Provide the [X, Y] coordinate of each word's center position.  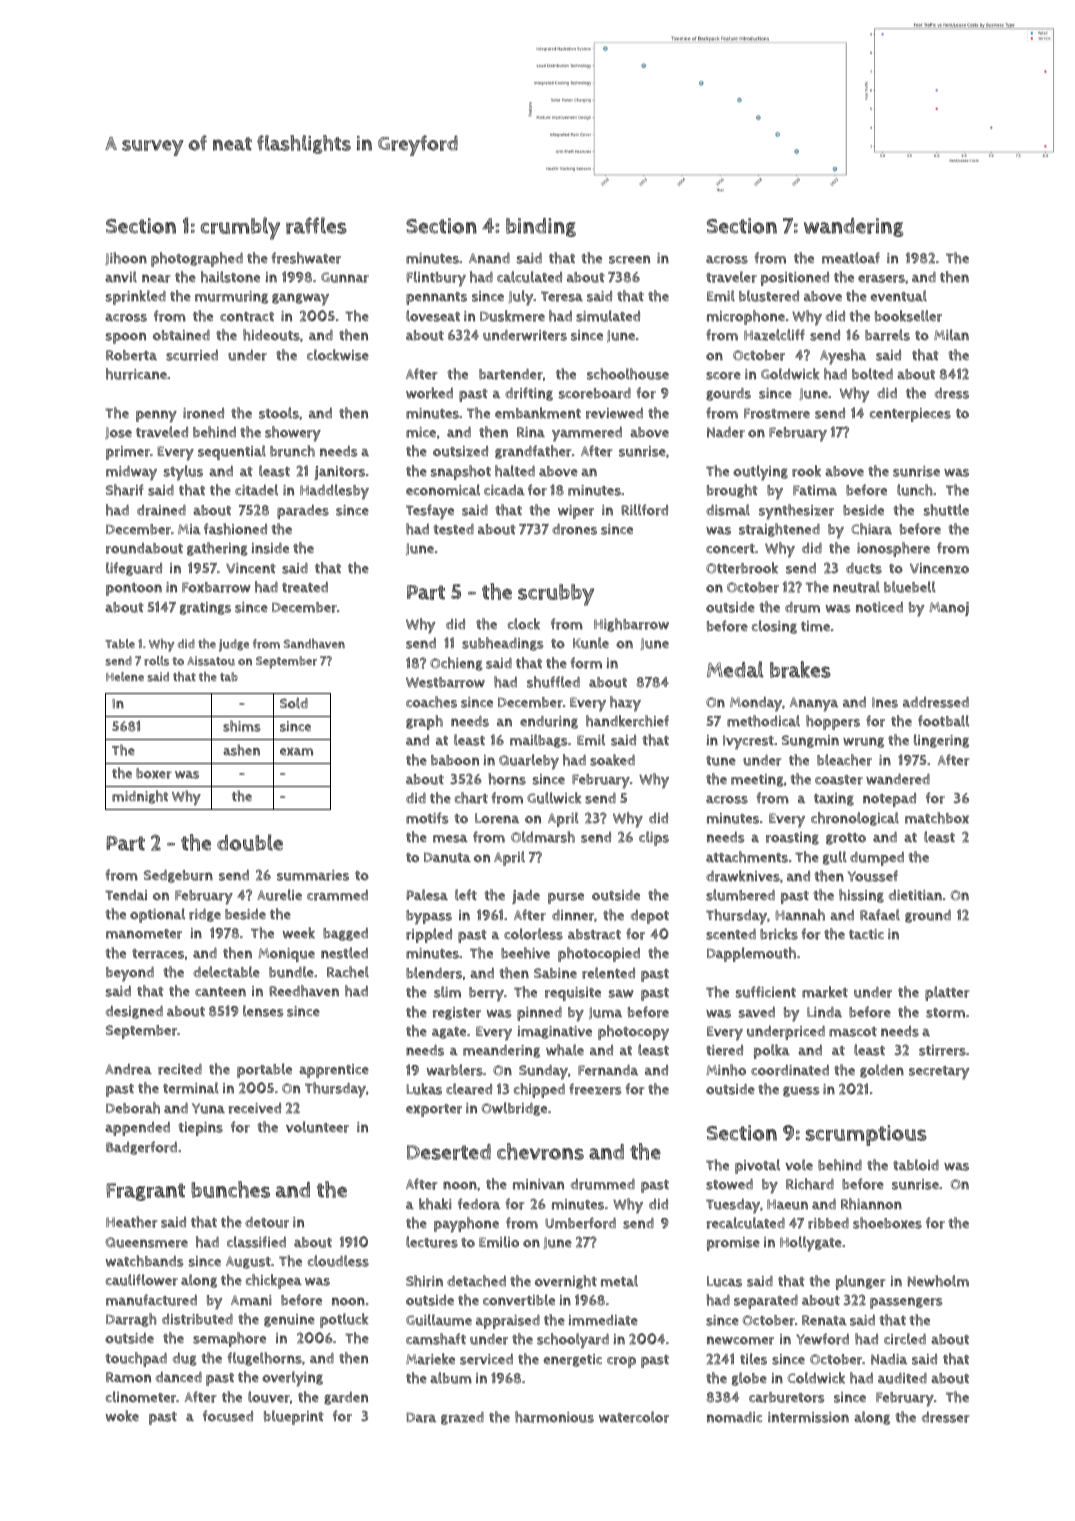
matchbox [937, 818]
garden [346, 1398]
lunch [914, 490]
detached [476, 1281]
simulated [608, 316]
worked [429, 393]
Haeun [787, 1204]
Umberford [580, 1223]
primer [128, 453]
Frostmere [777, 413]
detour [267, 1222]
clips [654, 838]
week [299, 933]
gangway [300, 299]
